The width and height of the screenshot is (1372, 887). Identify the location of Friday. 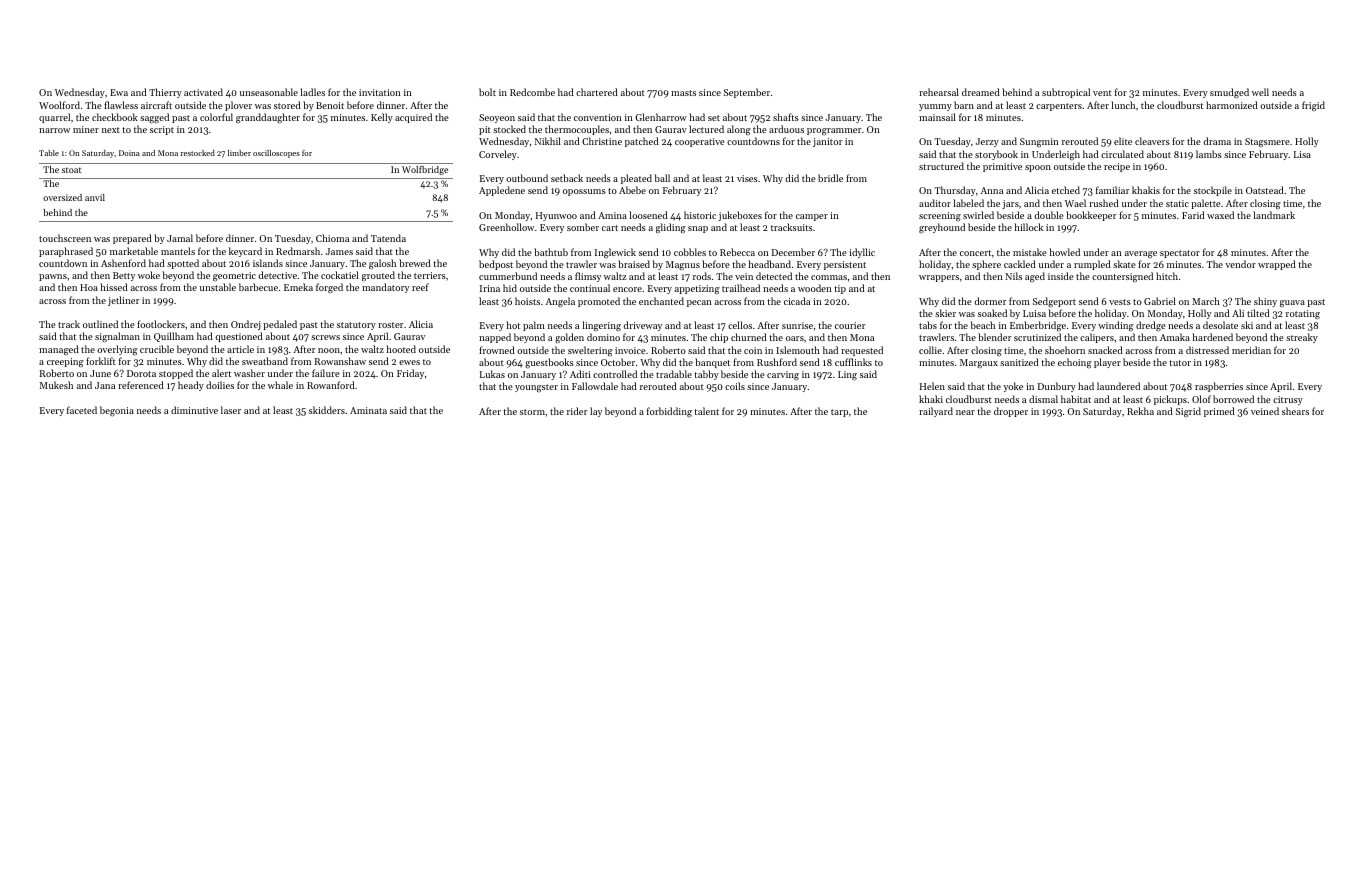
(410, 374).
